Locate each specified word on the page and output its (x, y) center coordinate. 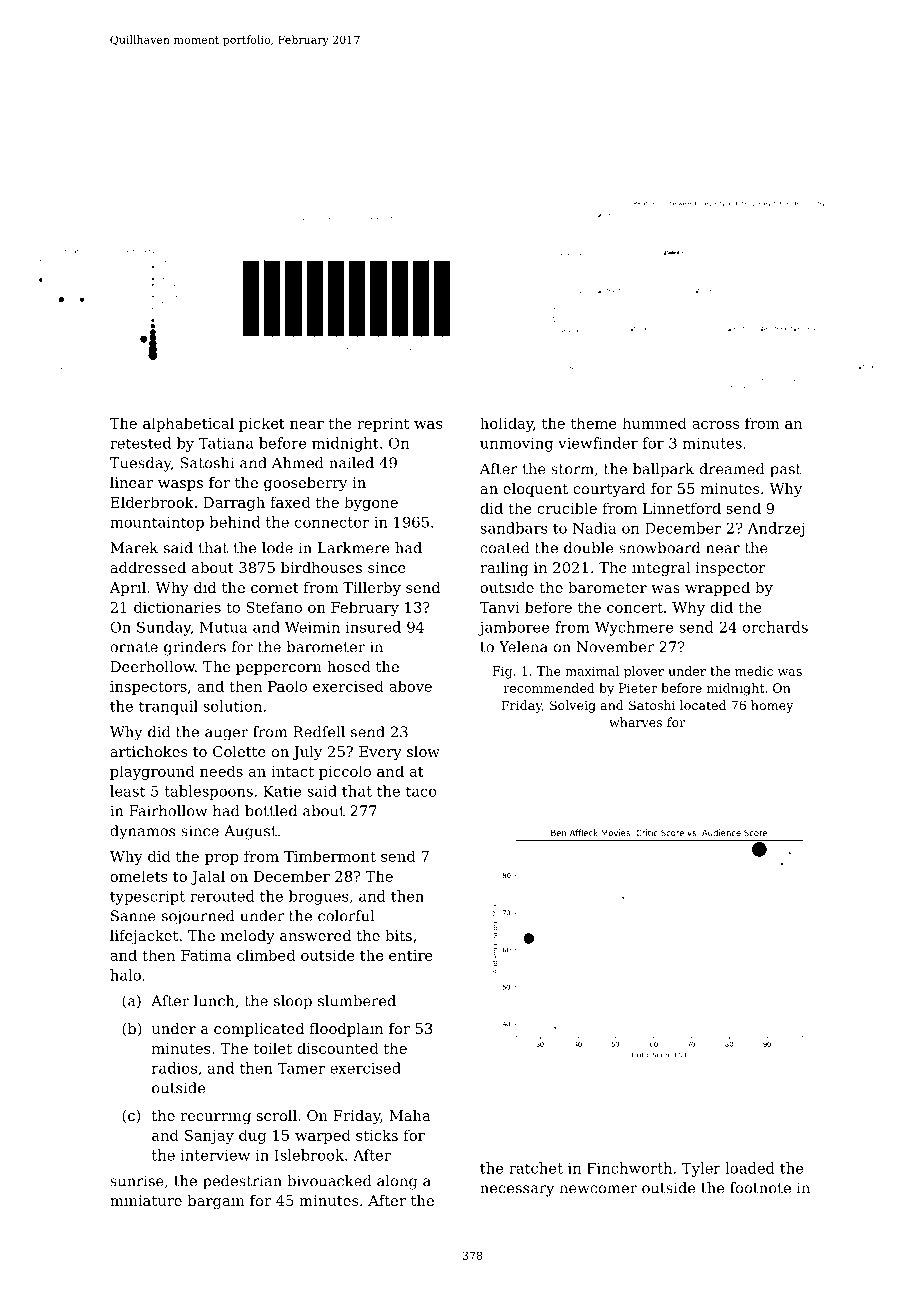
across (715, 425)
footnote (760, 1188)
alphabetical (188, 424)
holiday (506, 424)
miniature (146, 1200)
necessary (517, 1191)
